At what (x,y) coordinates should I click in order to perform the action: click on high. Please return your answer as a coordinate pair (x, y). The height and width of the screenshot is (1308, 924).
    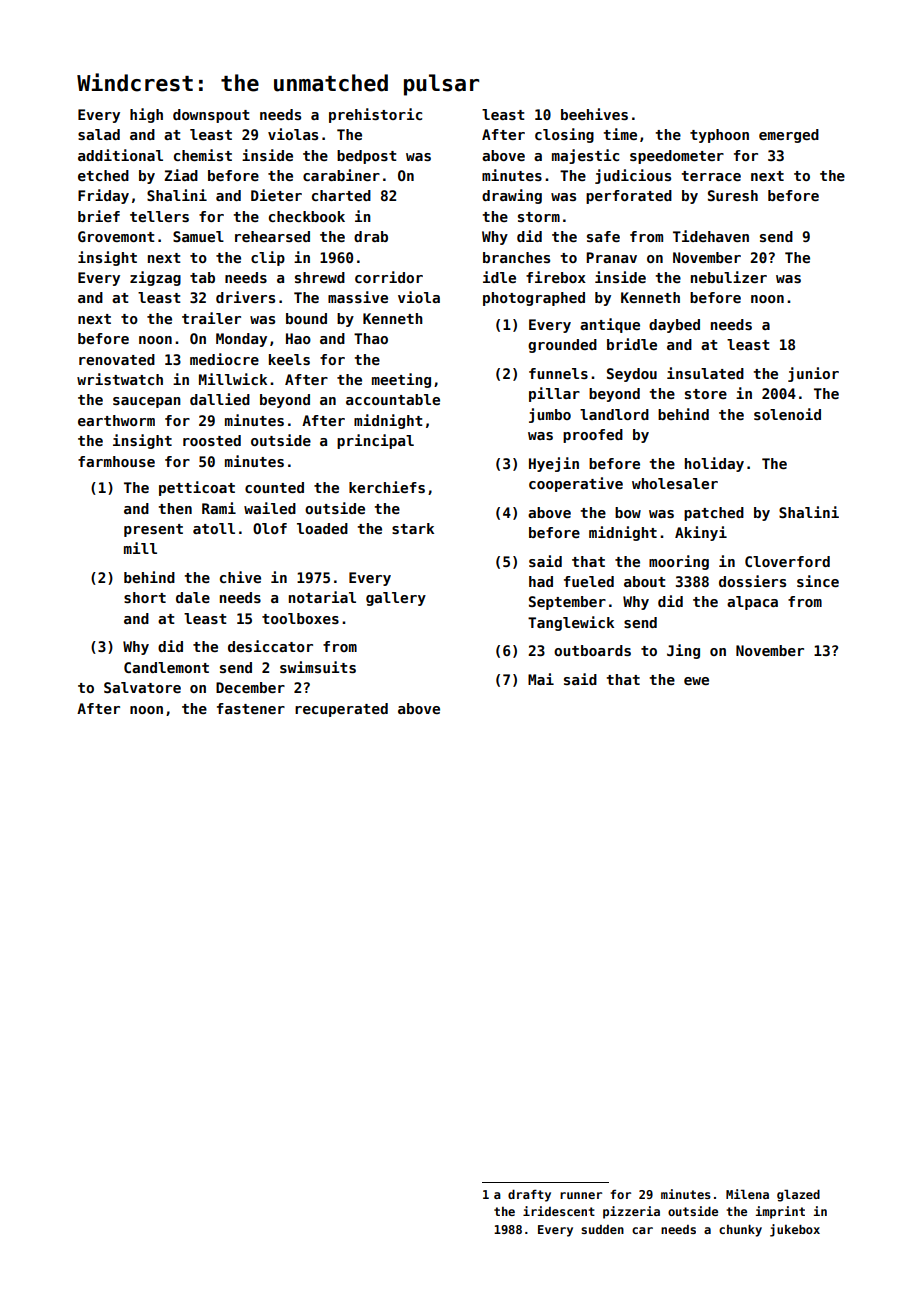
    Looking at the image, I should click on (146, 115).
